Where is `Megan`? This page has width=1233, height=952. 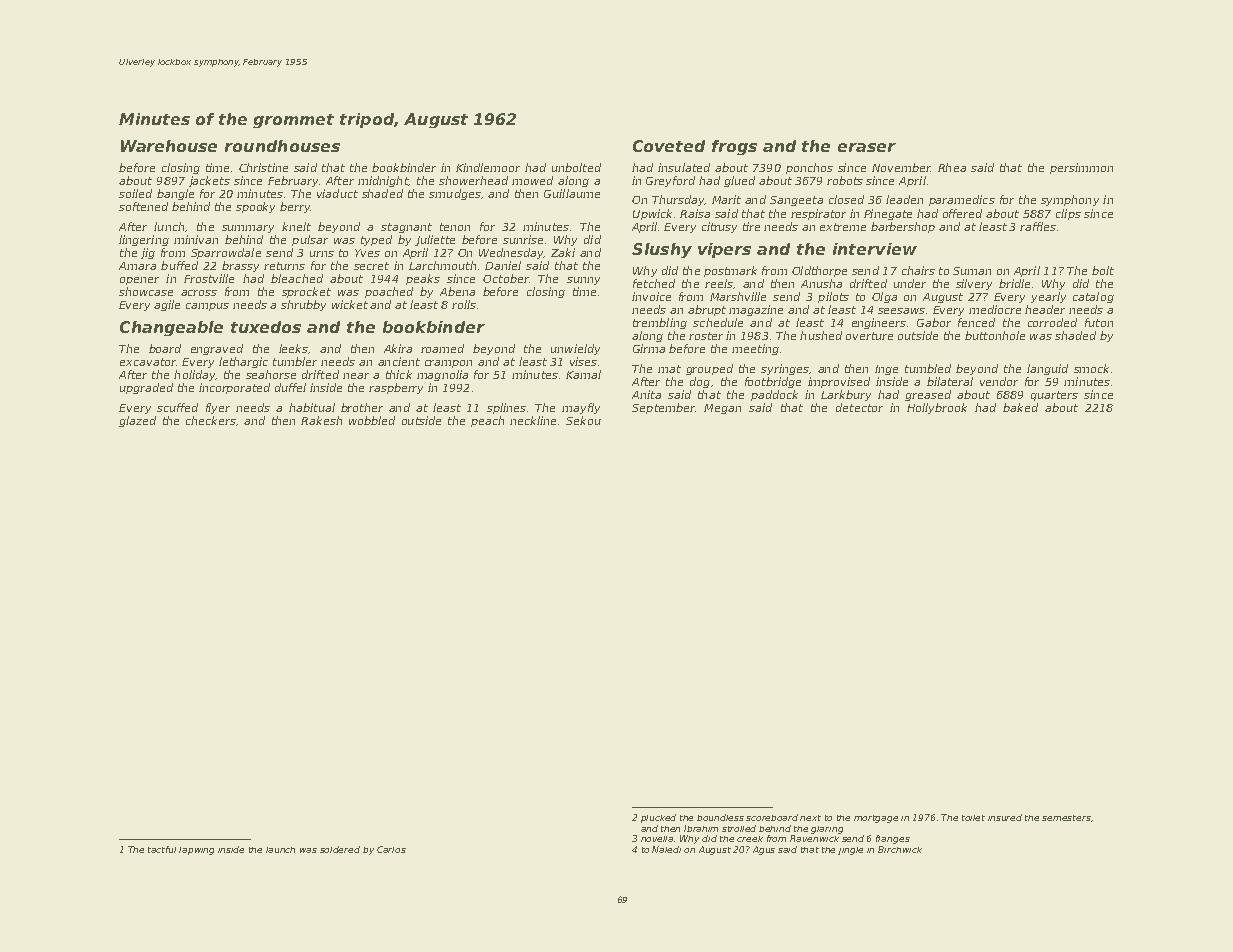
Megan is located at coordinates (722, 409).
